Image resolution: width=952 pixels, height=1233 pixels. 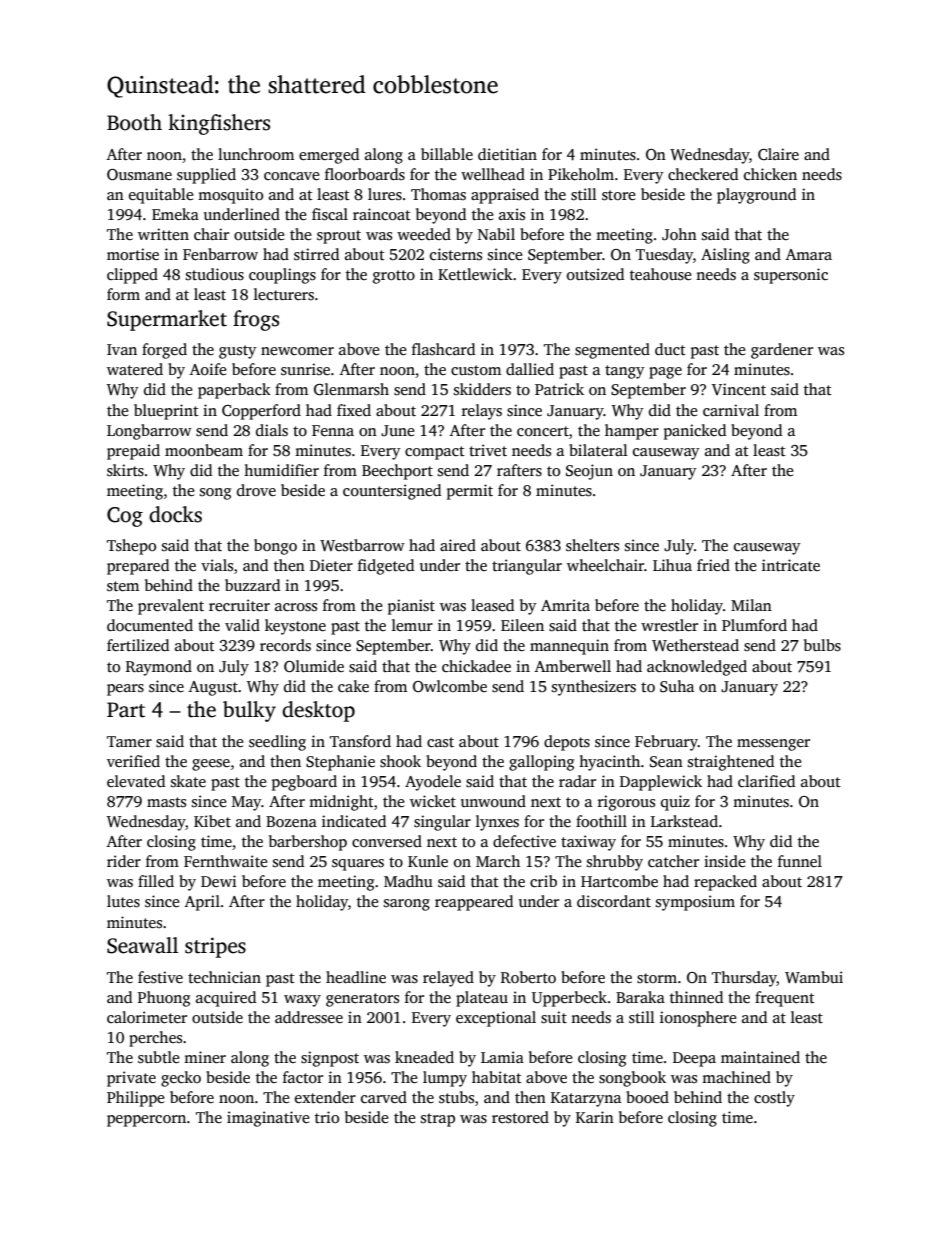 What do you see at coordinates (447, 154) in the image?
I see `billable` at bounding box center [447, 154].
